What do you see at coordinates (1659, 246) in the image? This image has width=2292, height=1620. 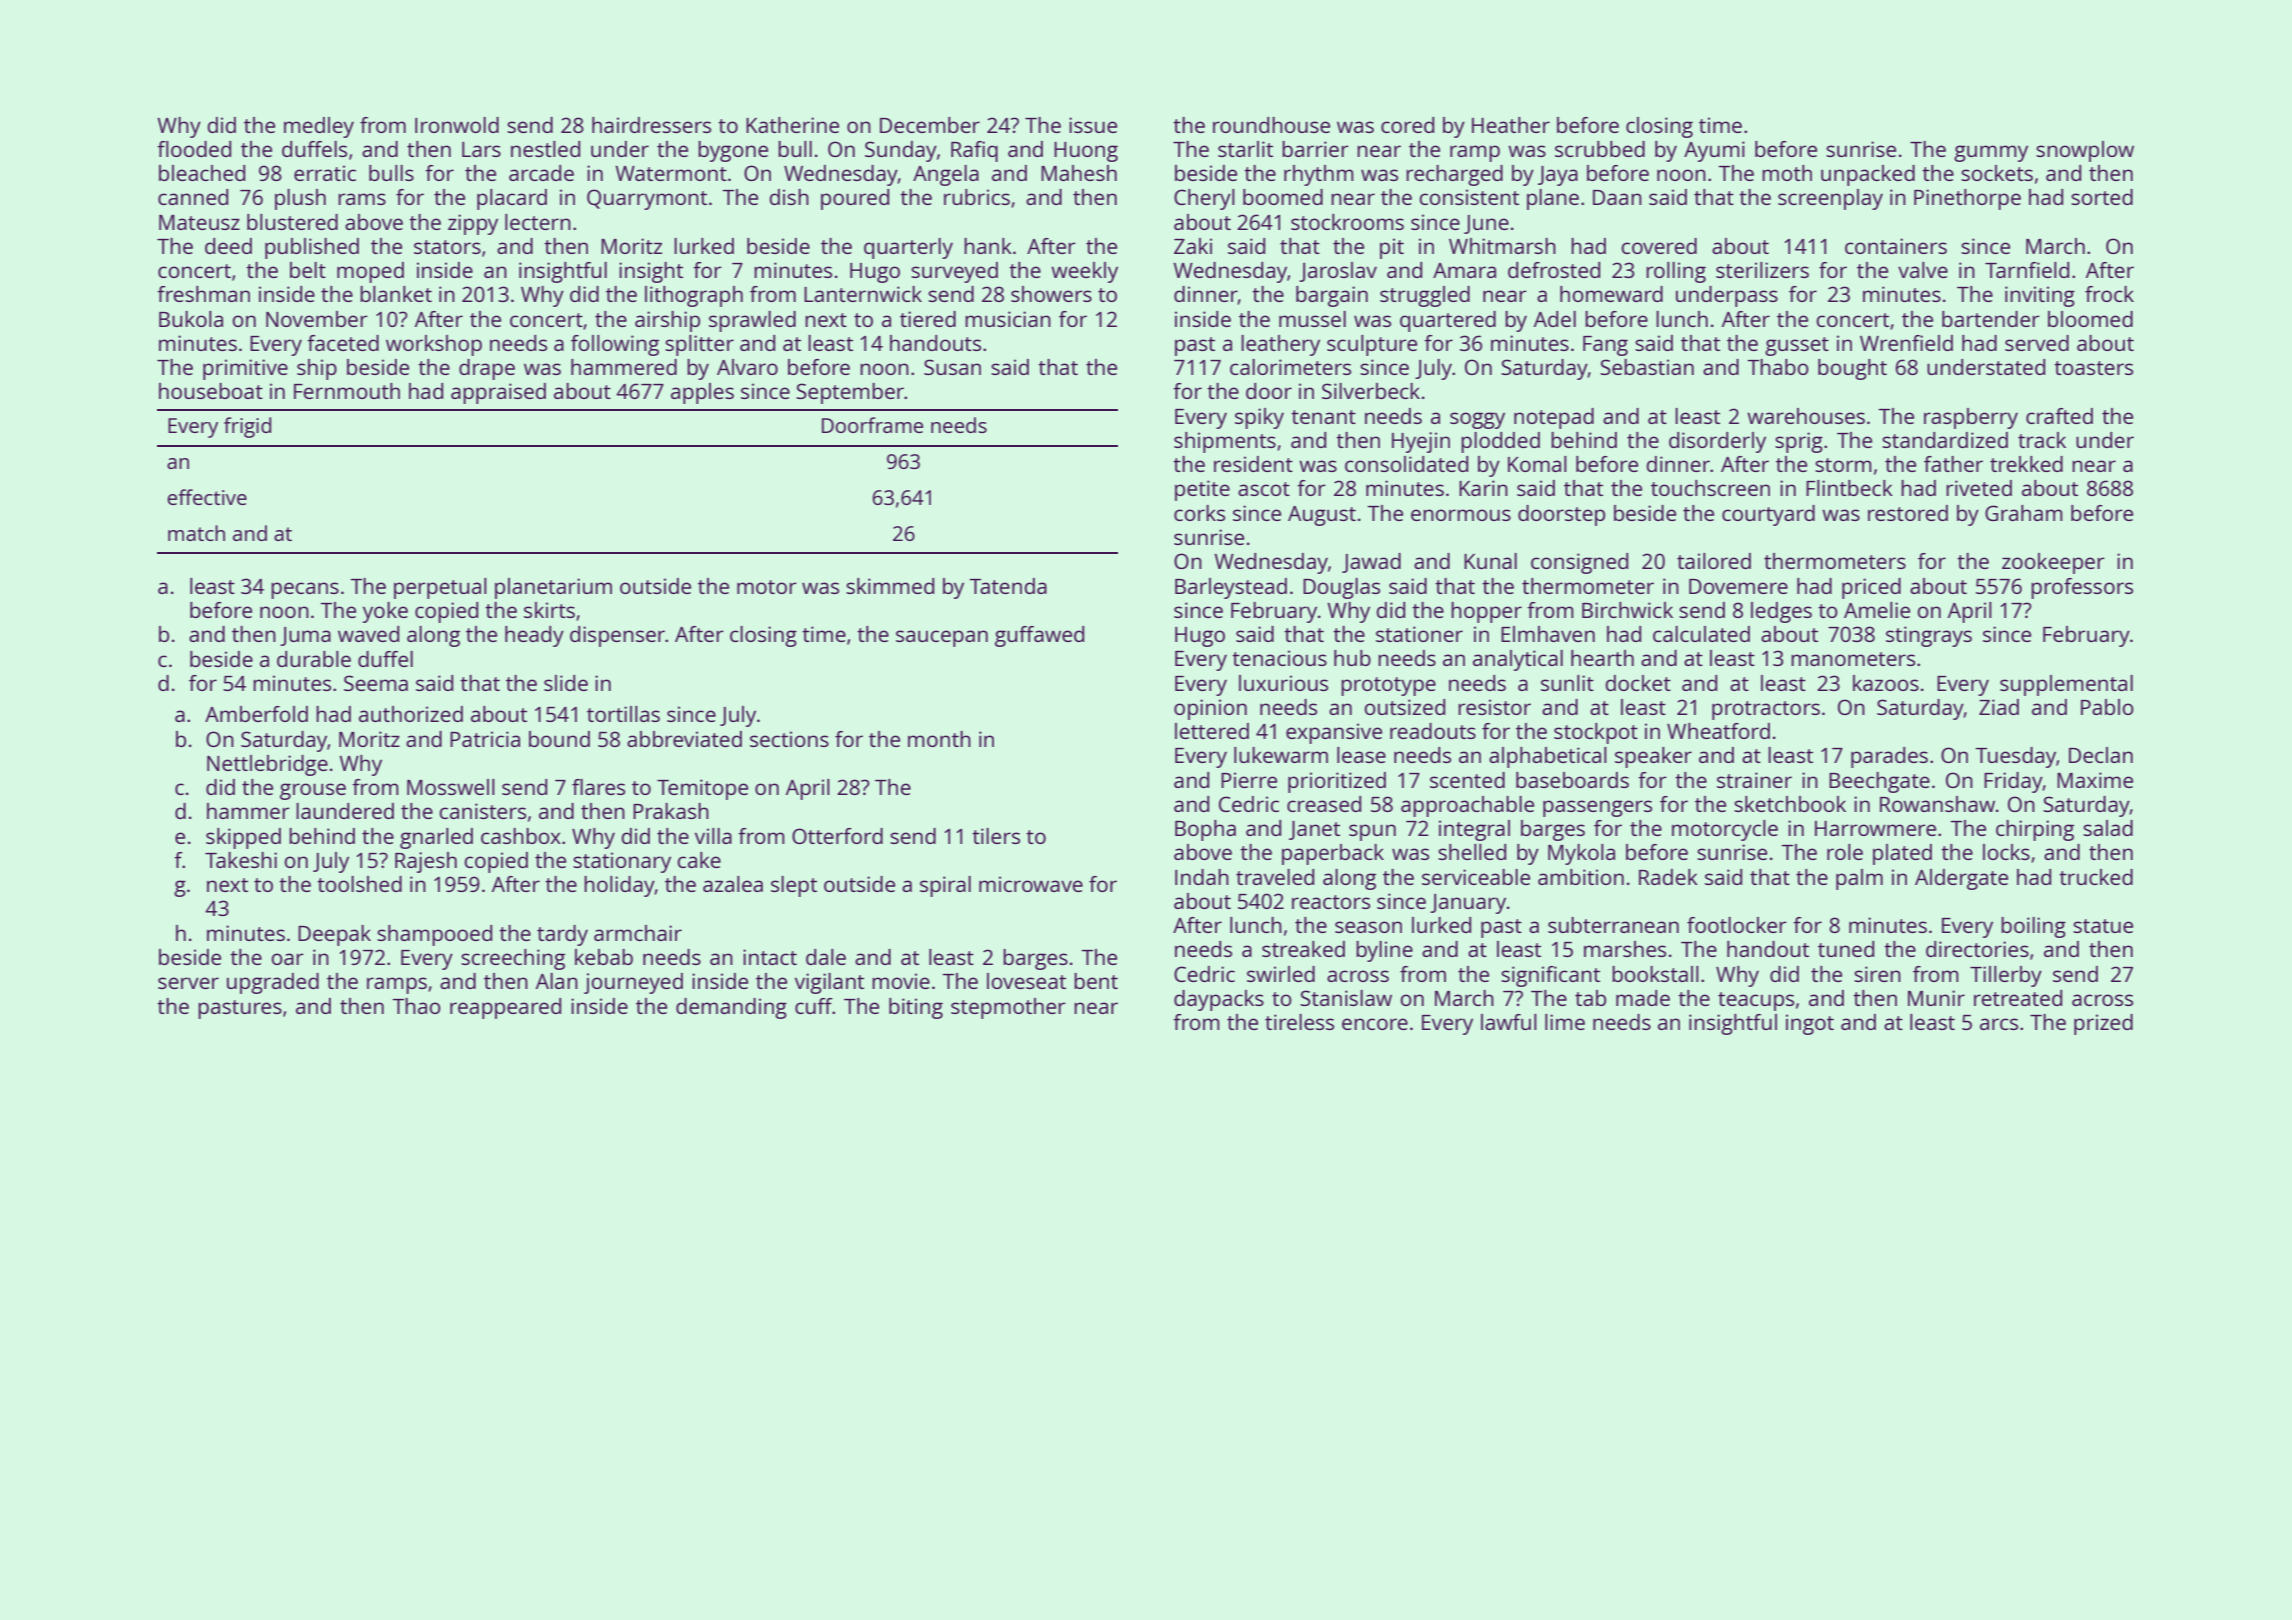 I see `covered` at bounding box center [1659, 246].
